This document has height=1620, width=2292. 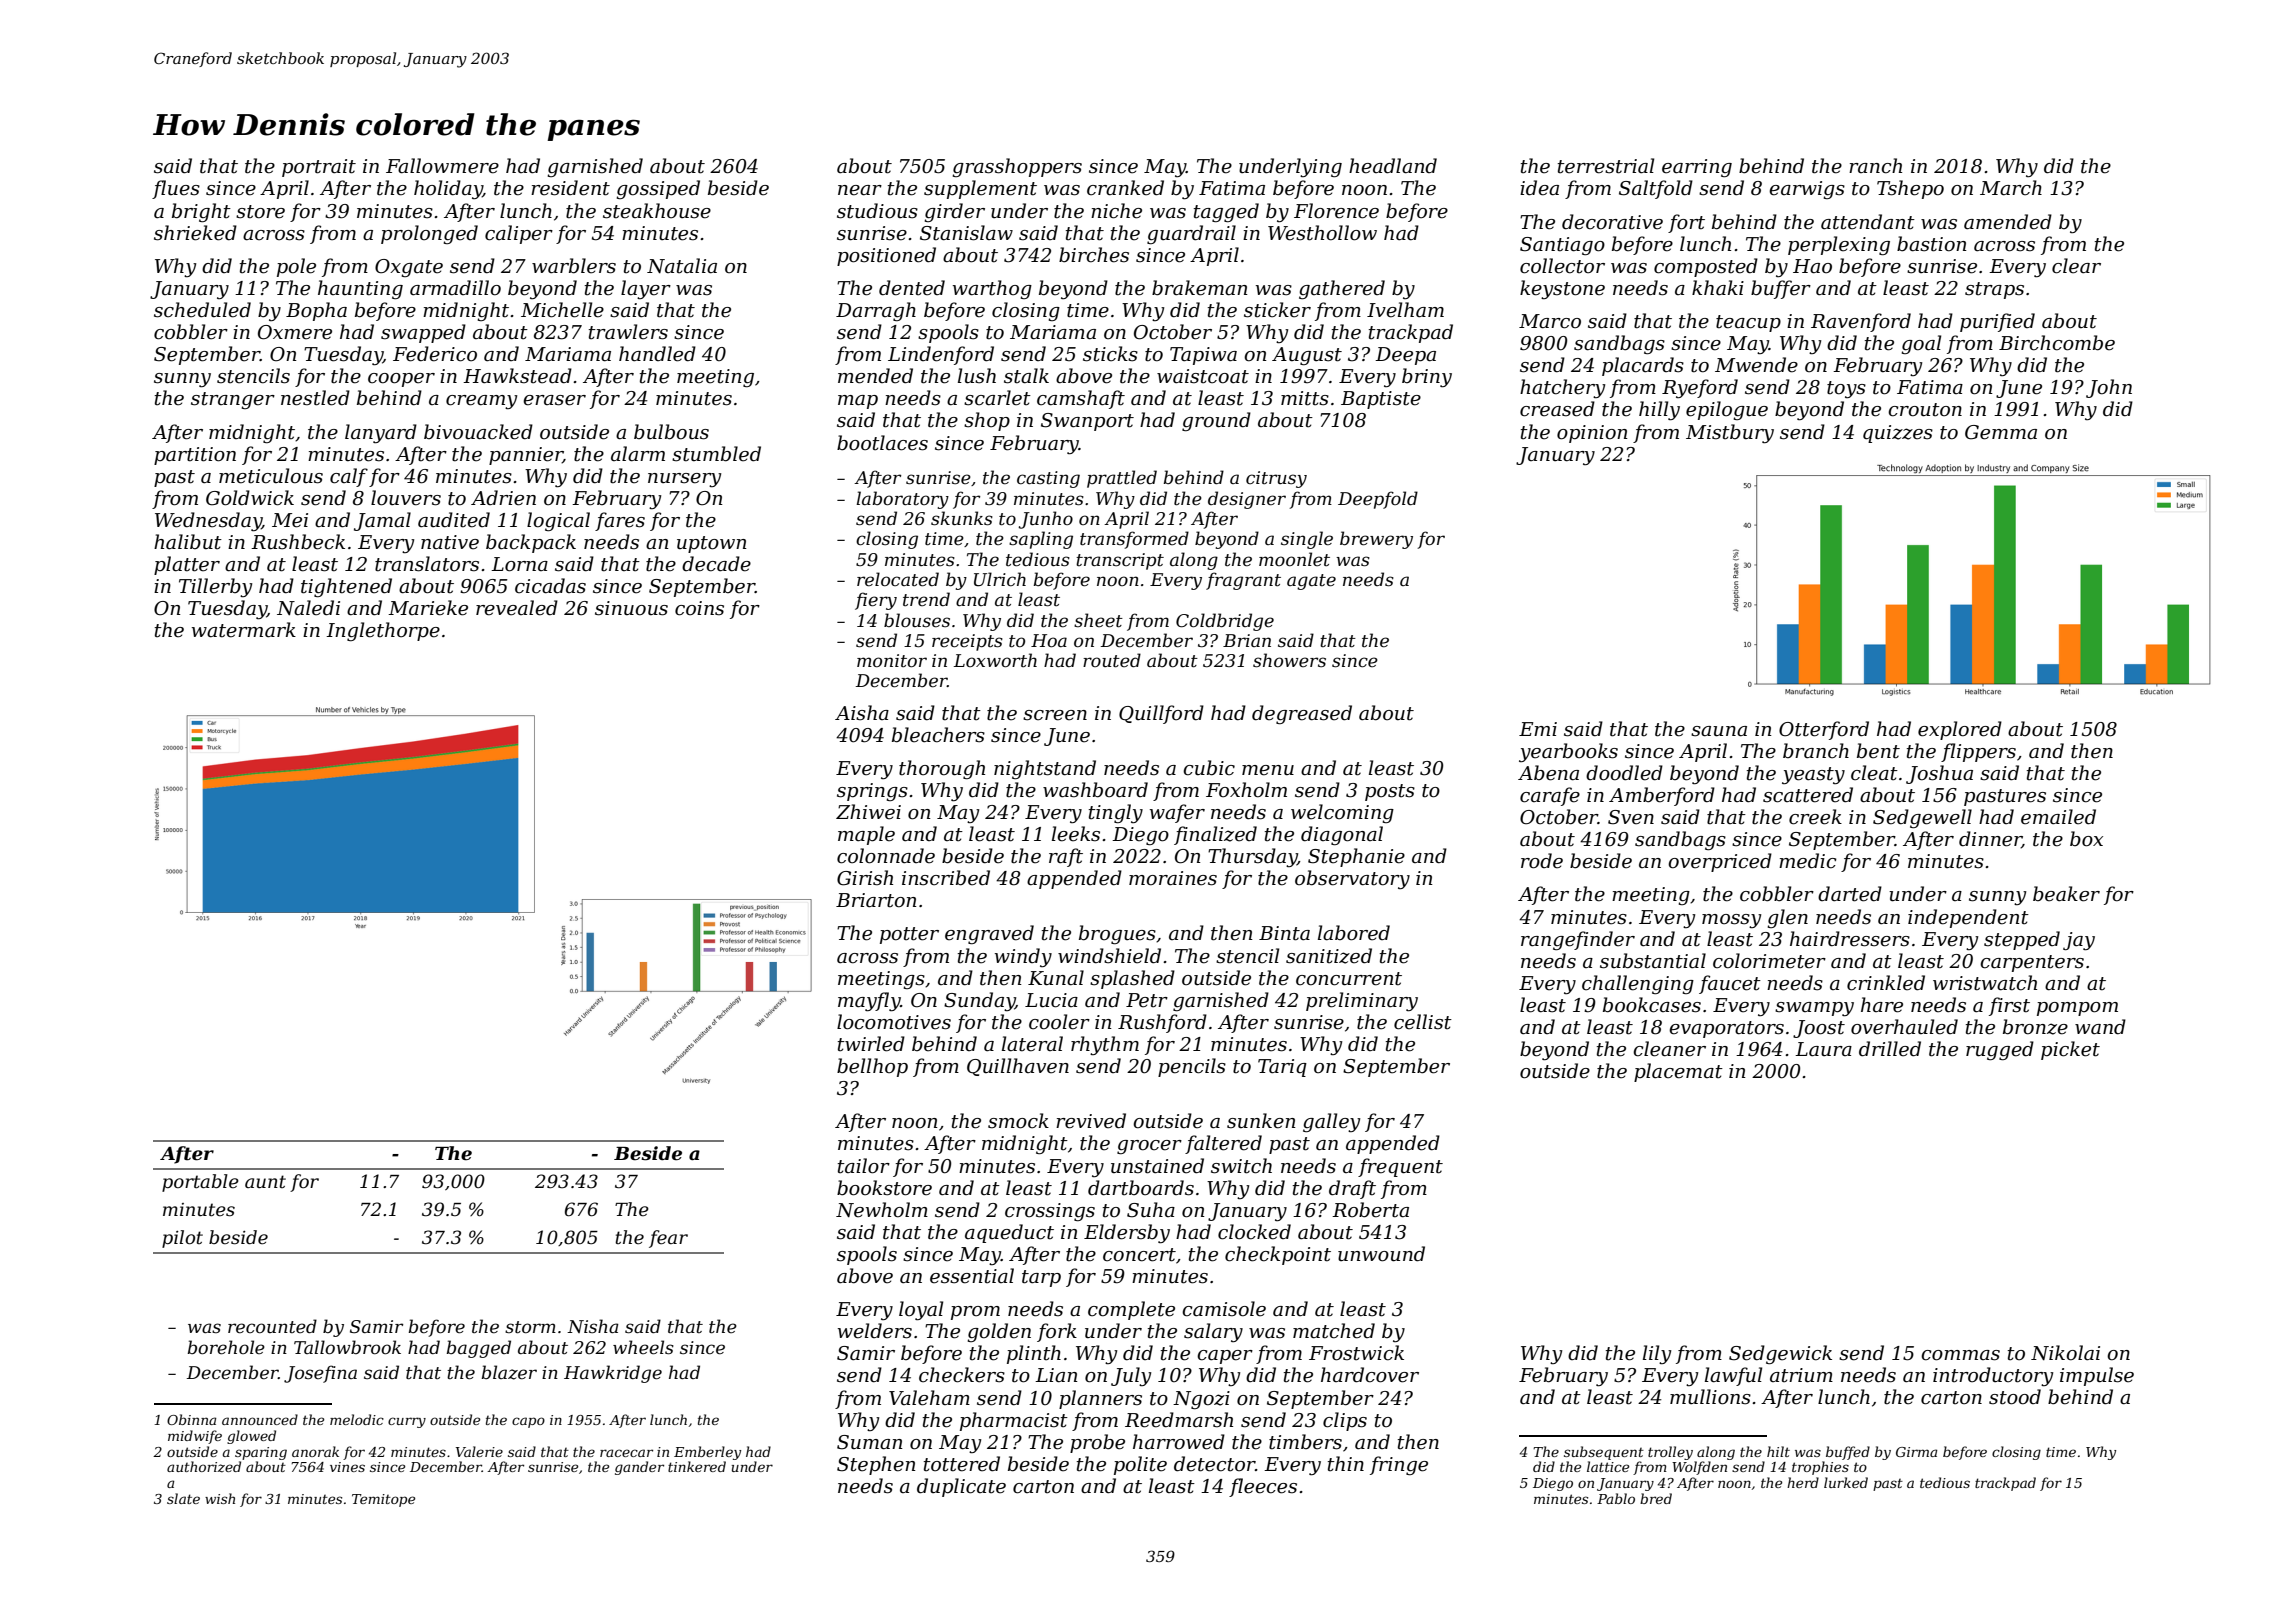 What do you see at coordinates (383, 1500) in the document?
I see `Temitope` at bounding box center [383, 1500].
